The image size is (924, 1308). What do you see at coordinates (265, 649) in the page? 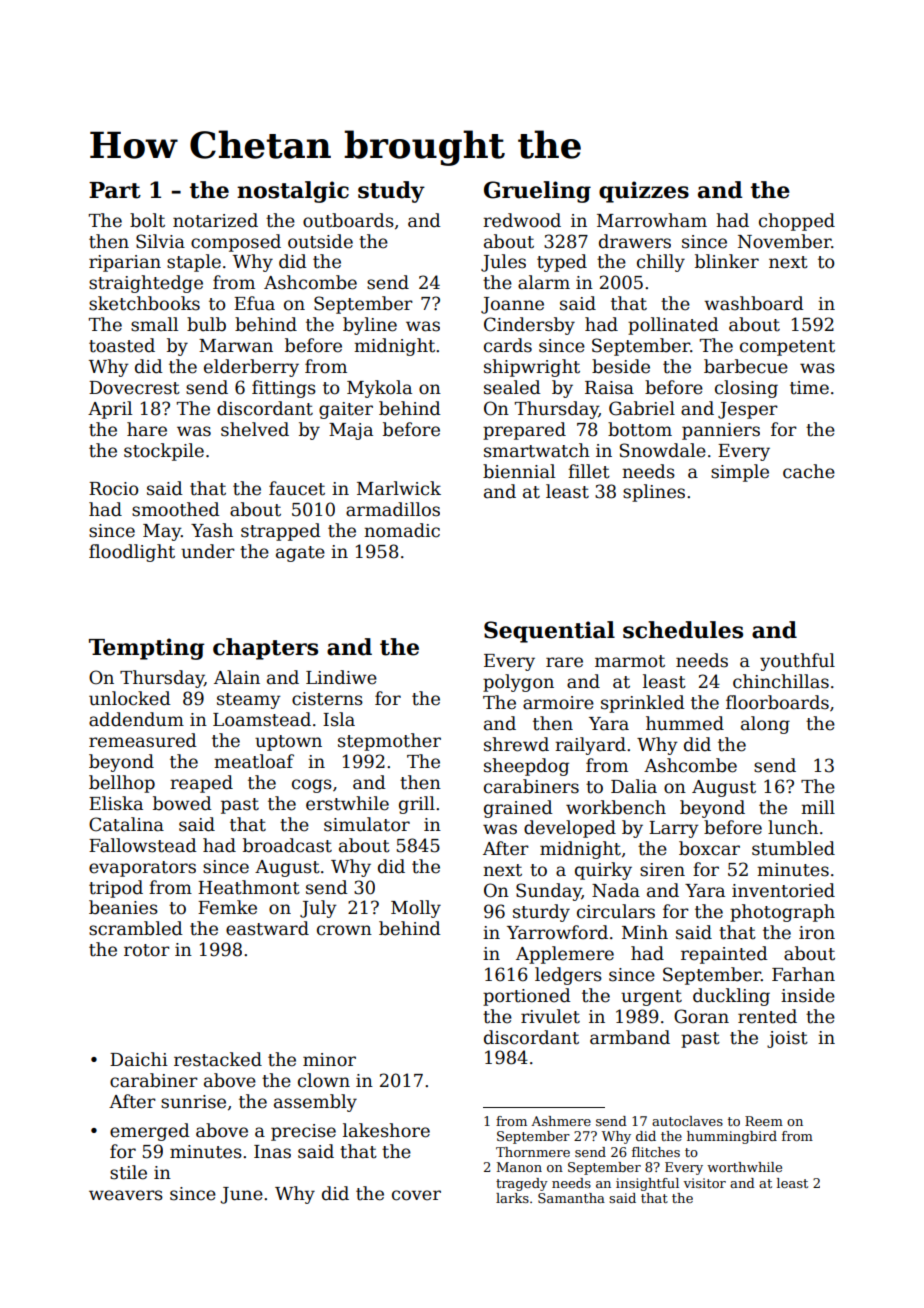
I see `chapters` at bounding box center [265, 649].
